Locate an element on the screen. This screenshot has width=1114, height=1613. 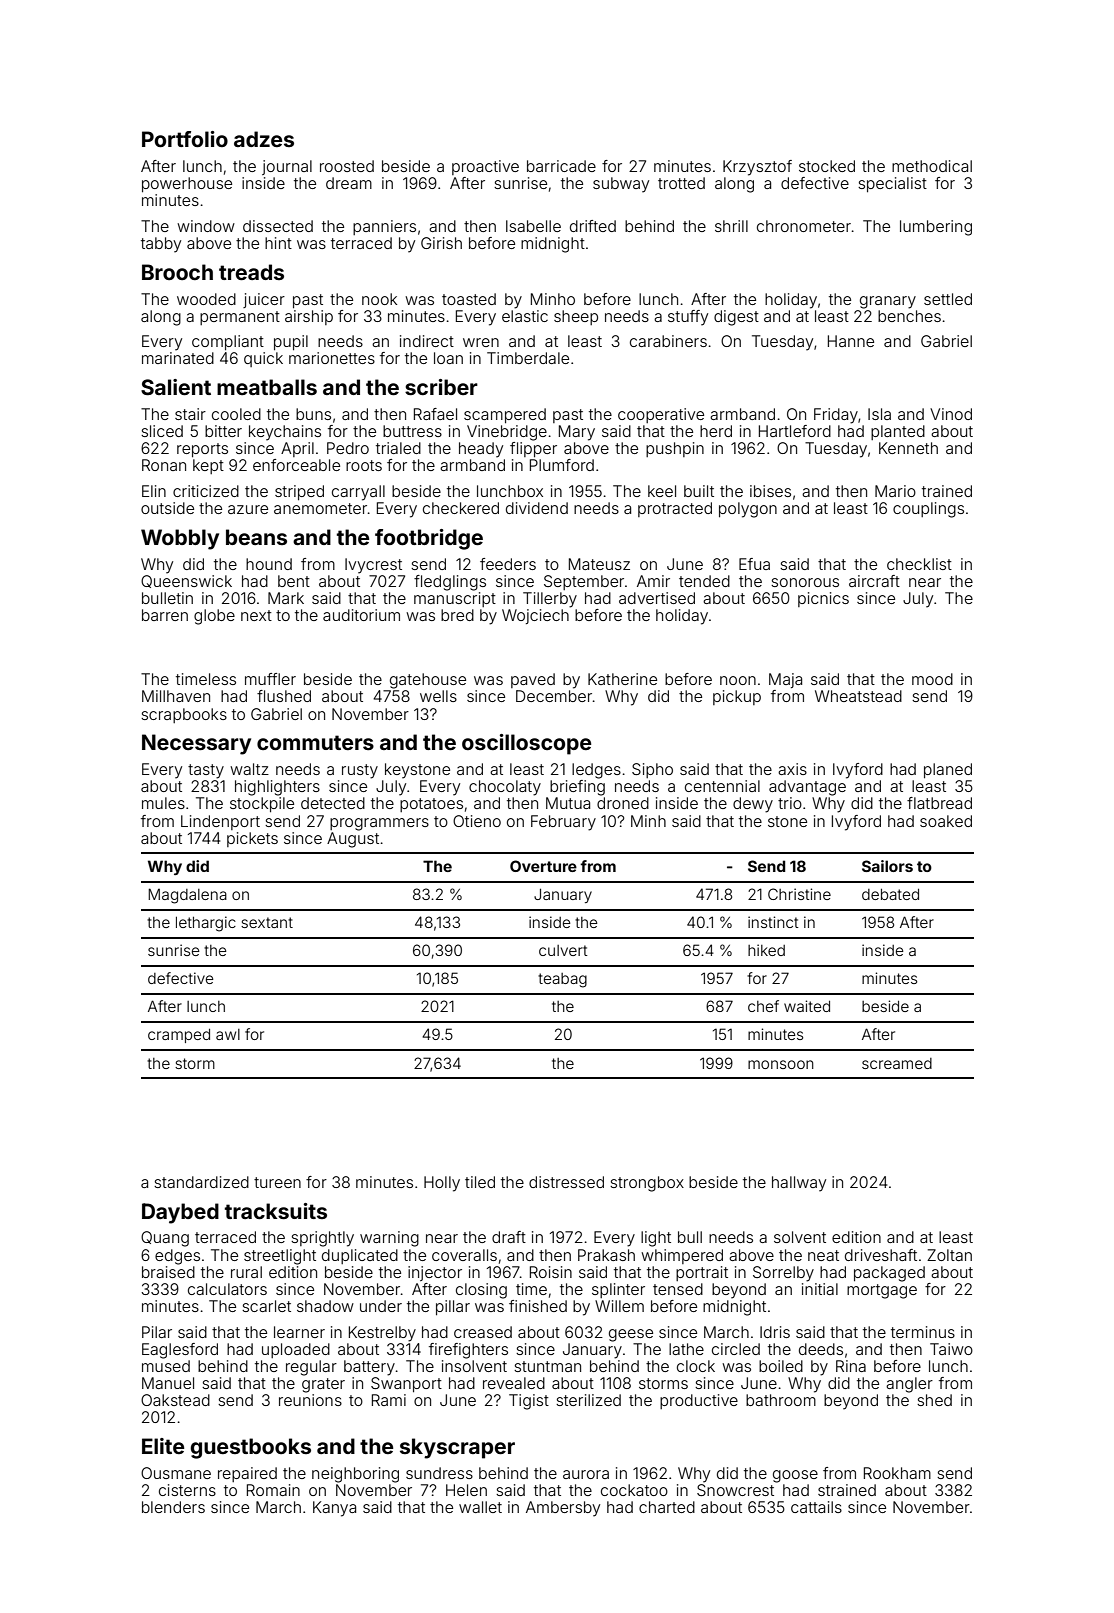
methodical is located at coordinates (932, 166).
